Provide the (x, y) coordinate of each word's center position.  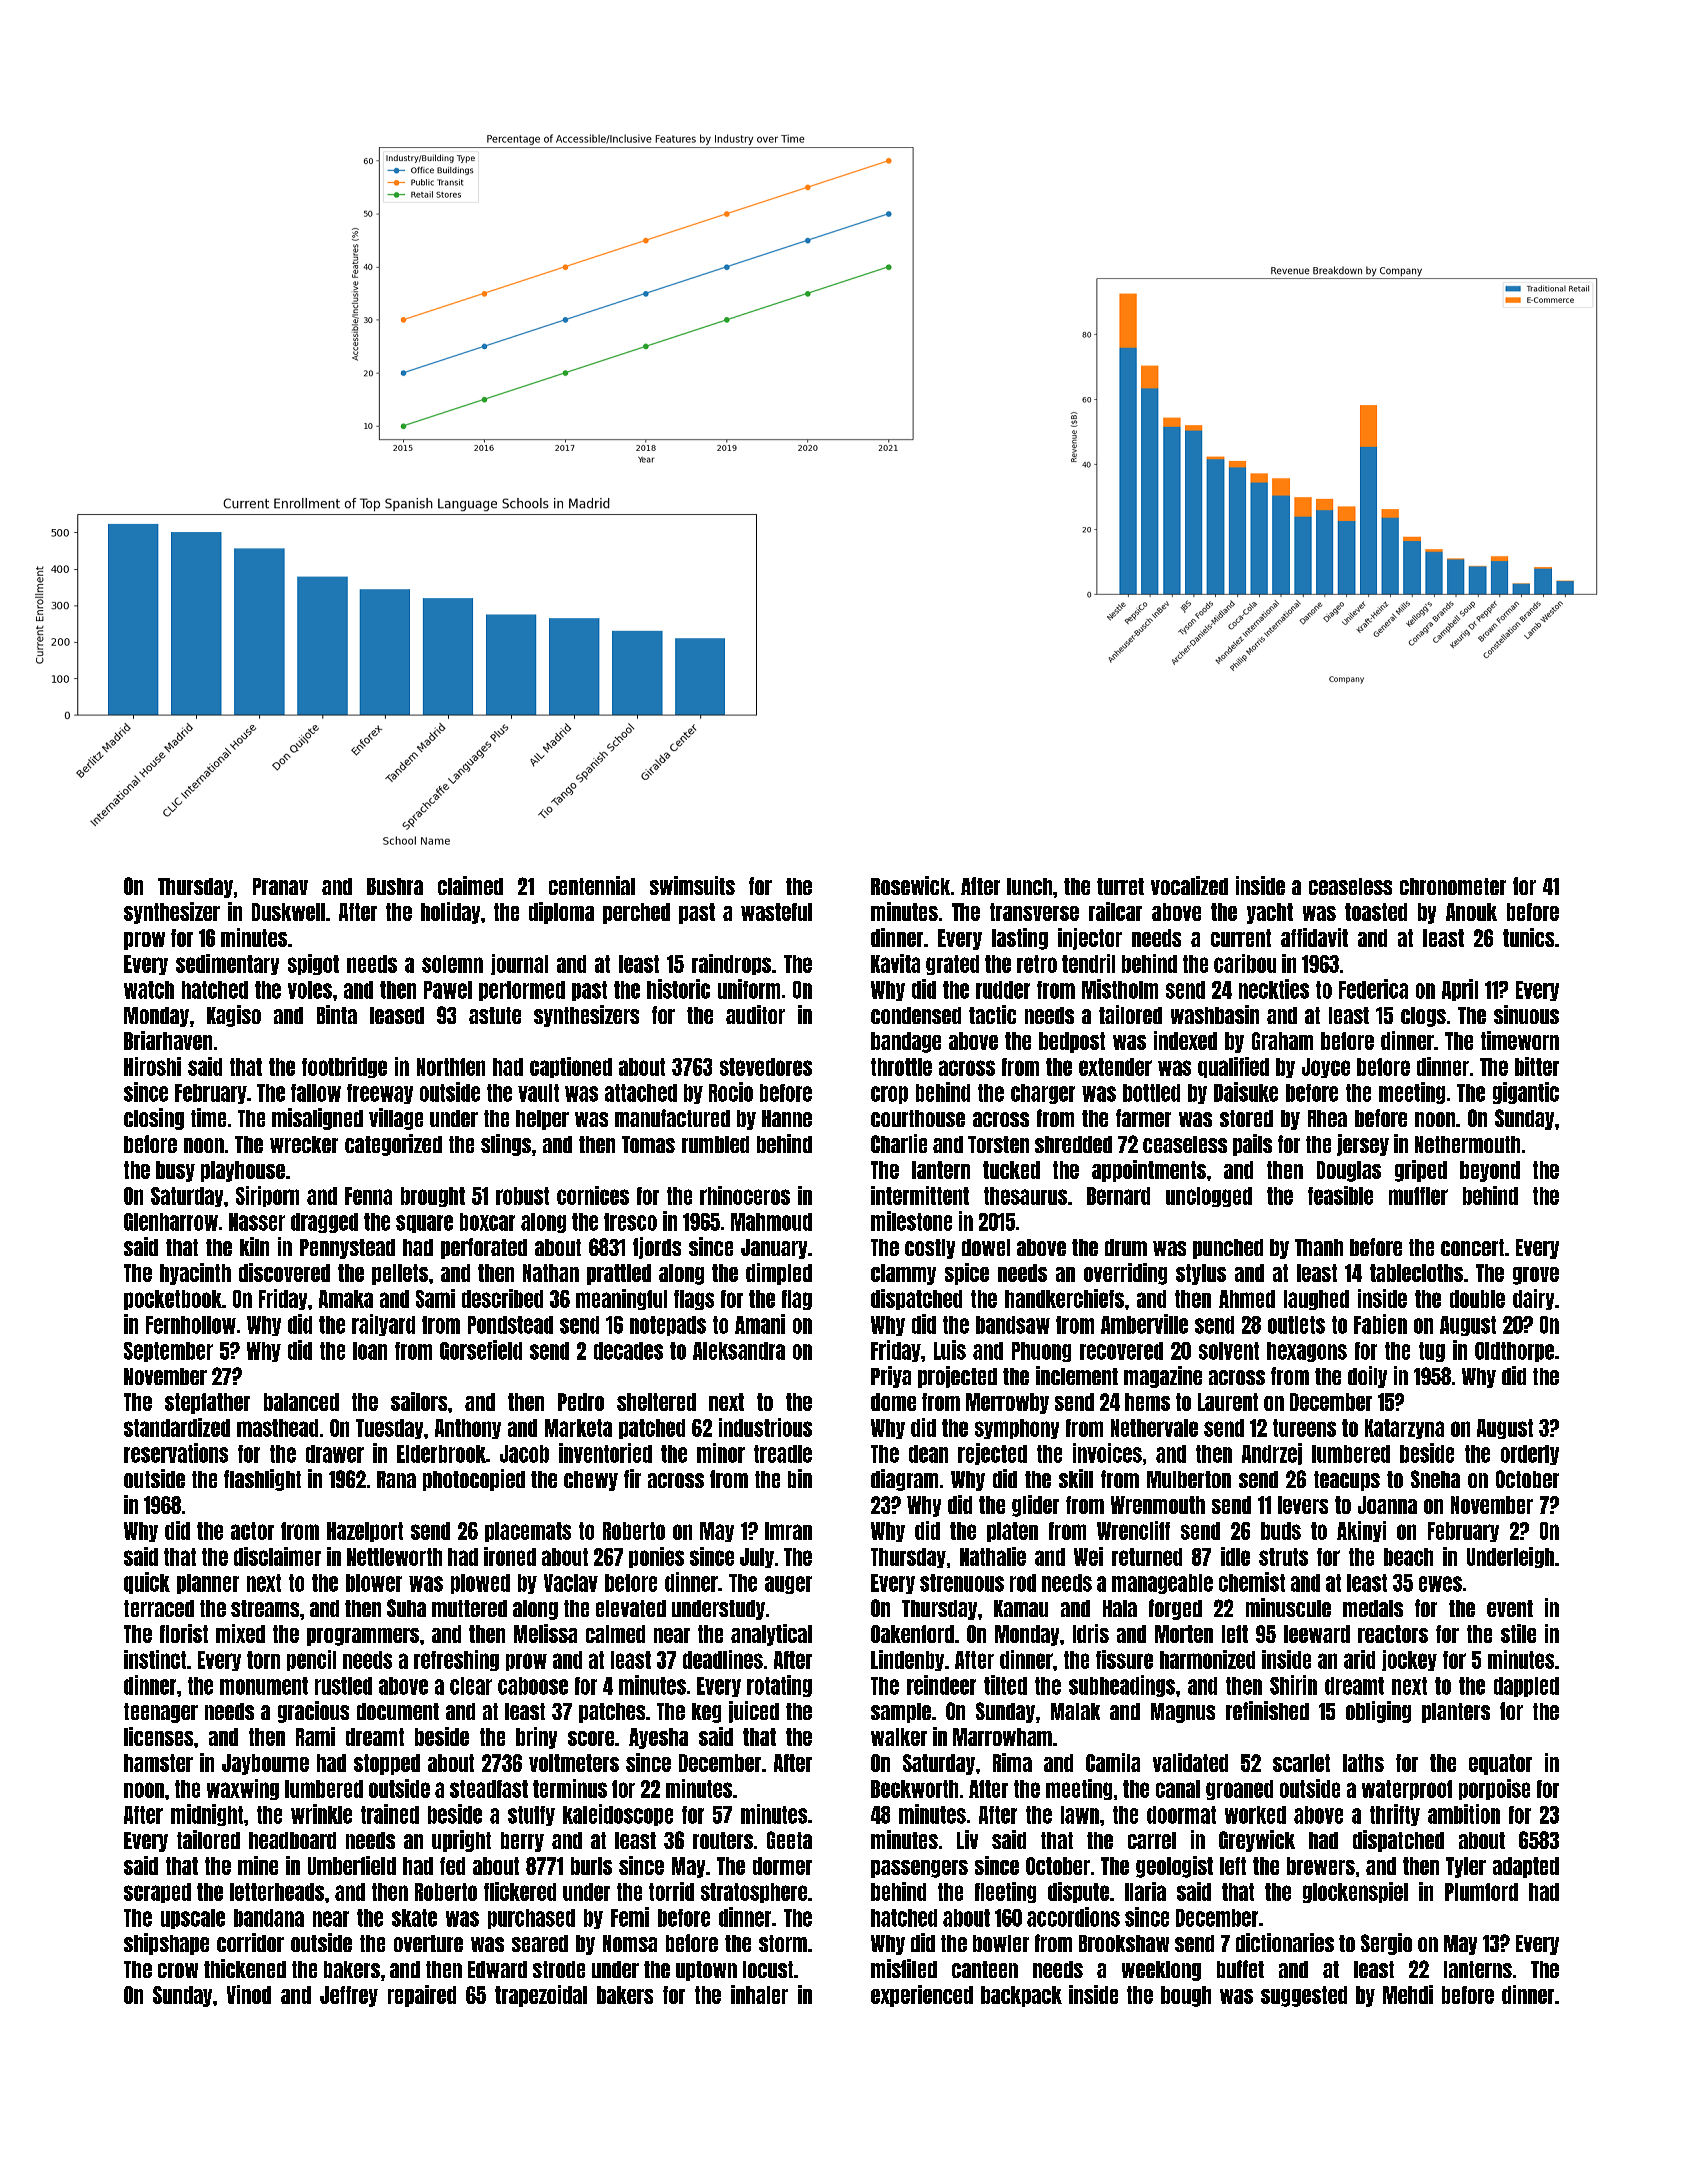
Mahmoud (771, 1222)
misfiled (904, 1968)
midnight (207, 1815)
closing (154, 1119)
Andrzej (1272, 1454)
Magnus (1183, 1713)
